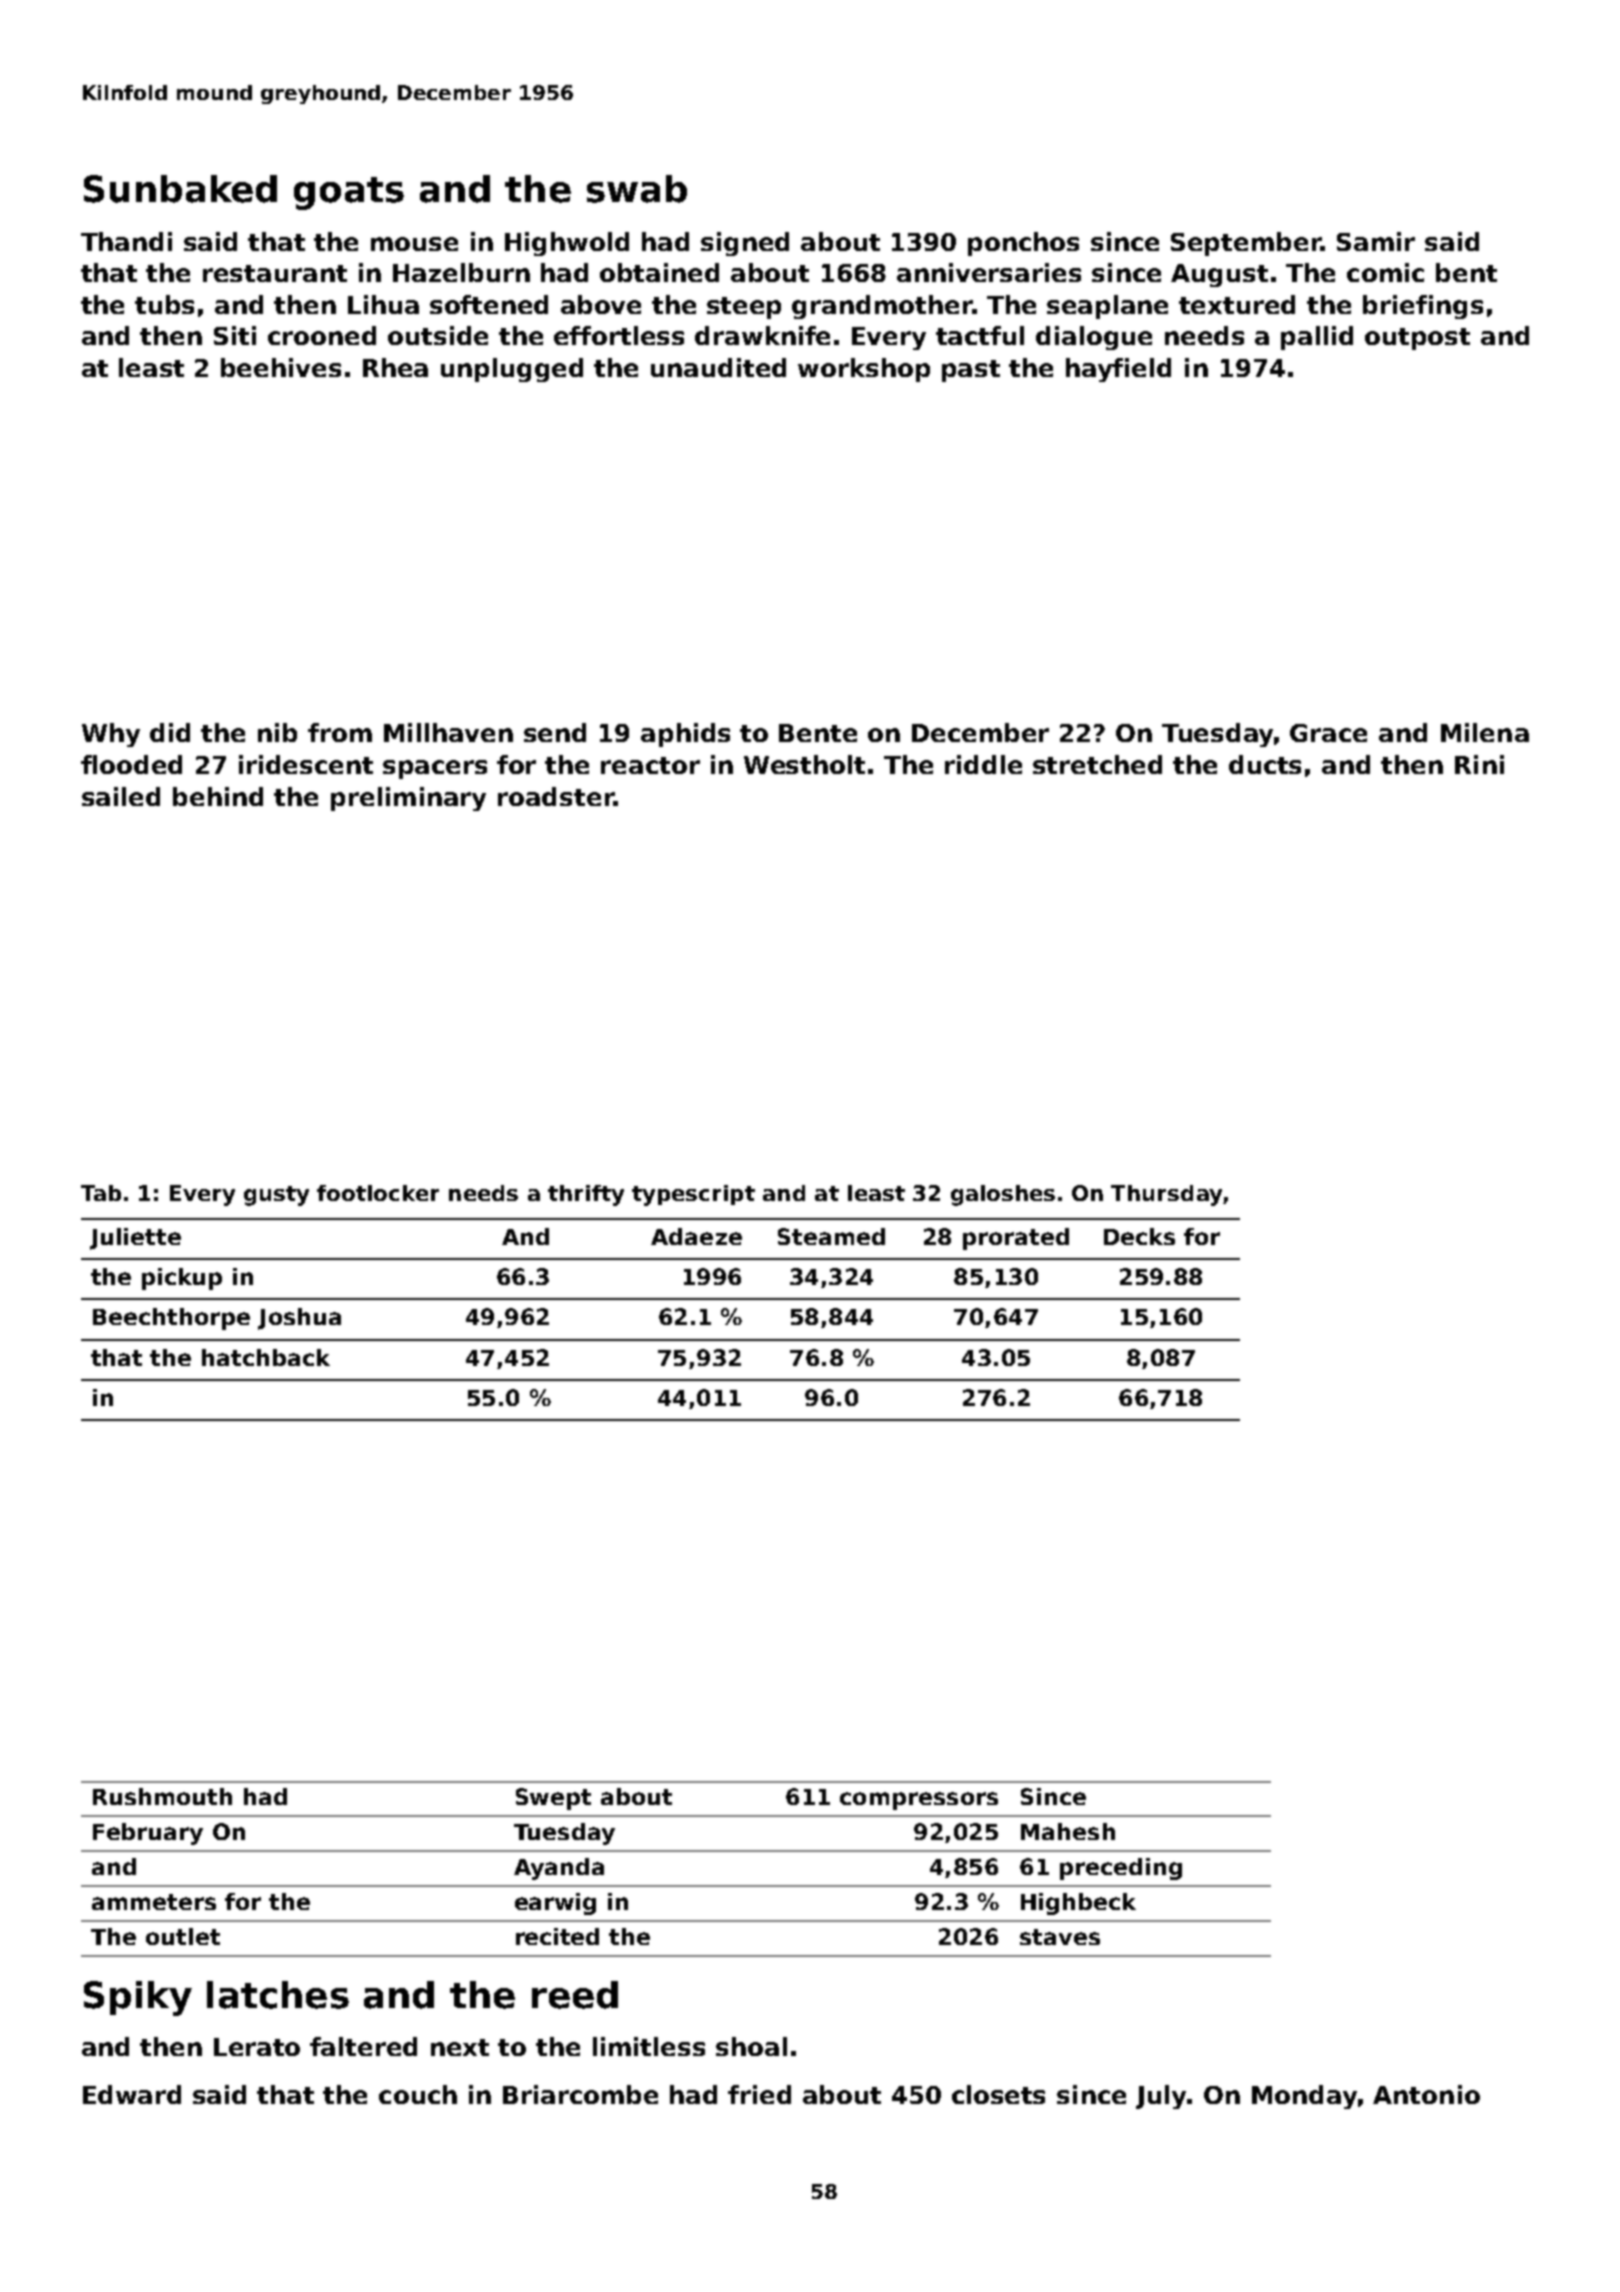 Image resolution: width=1620 pixels, height=2292 pixels. What do you see at coordinates (1485, 732) in the screenshot?
I see `Milena` at bounding box center [1485, 732].
